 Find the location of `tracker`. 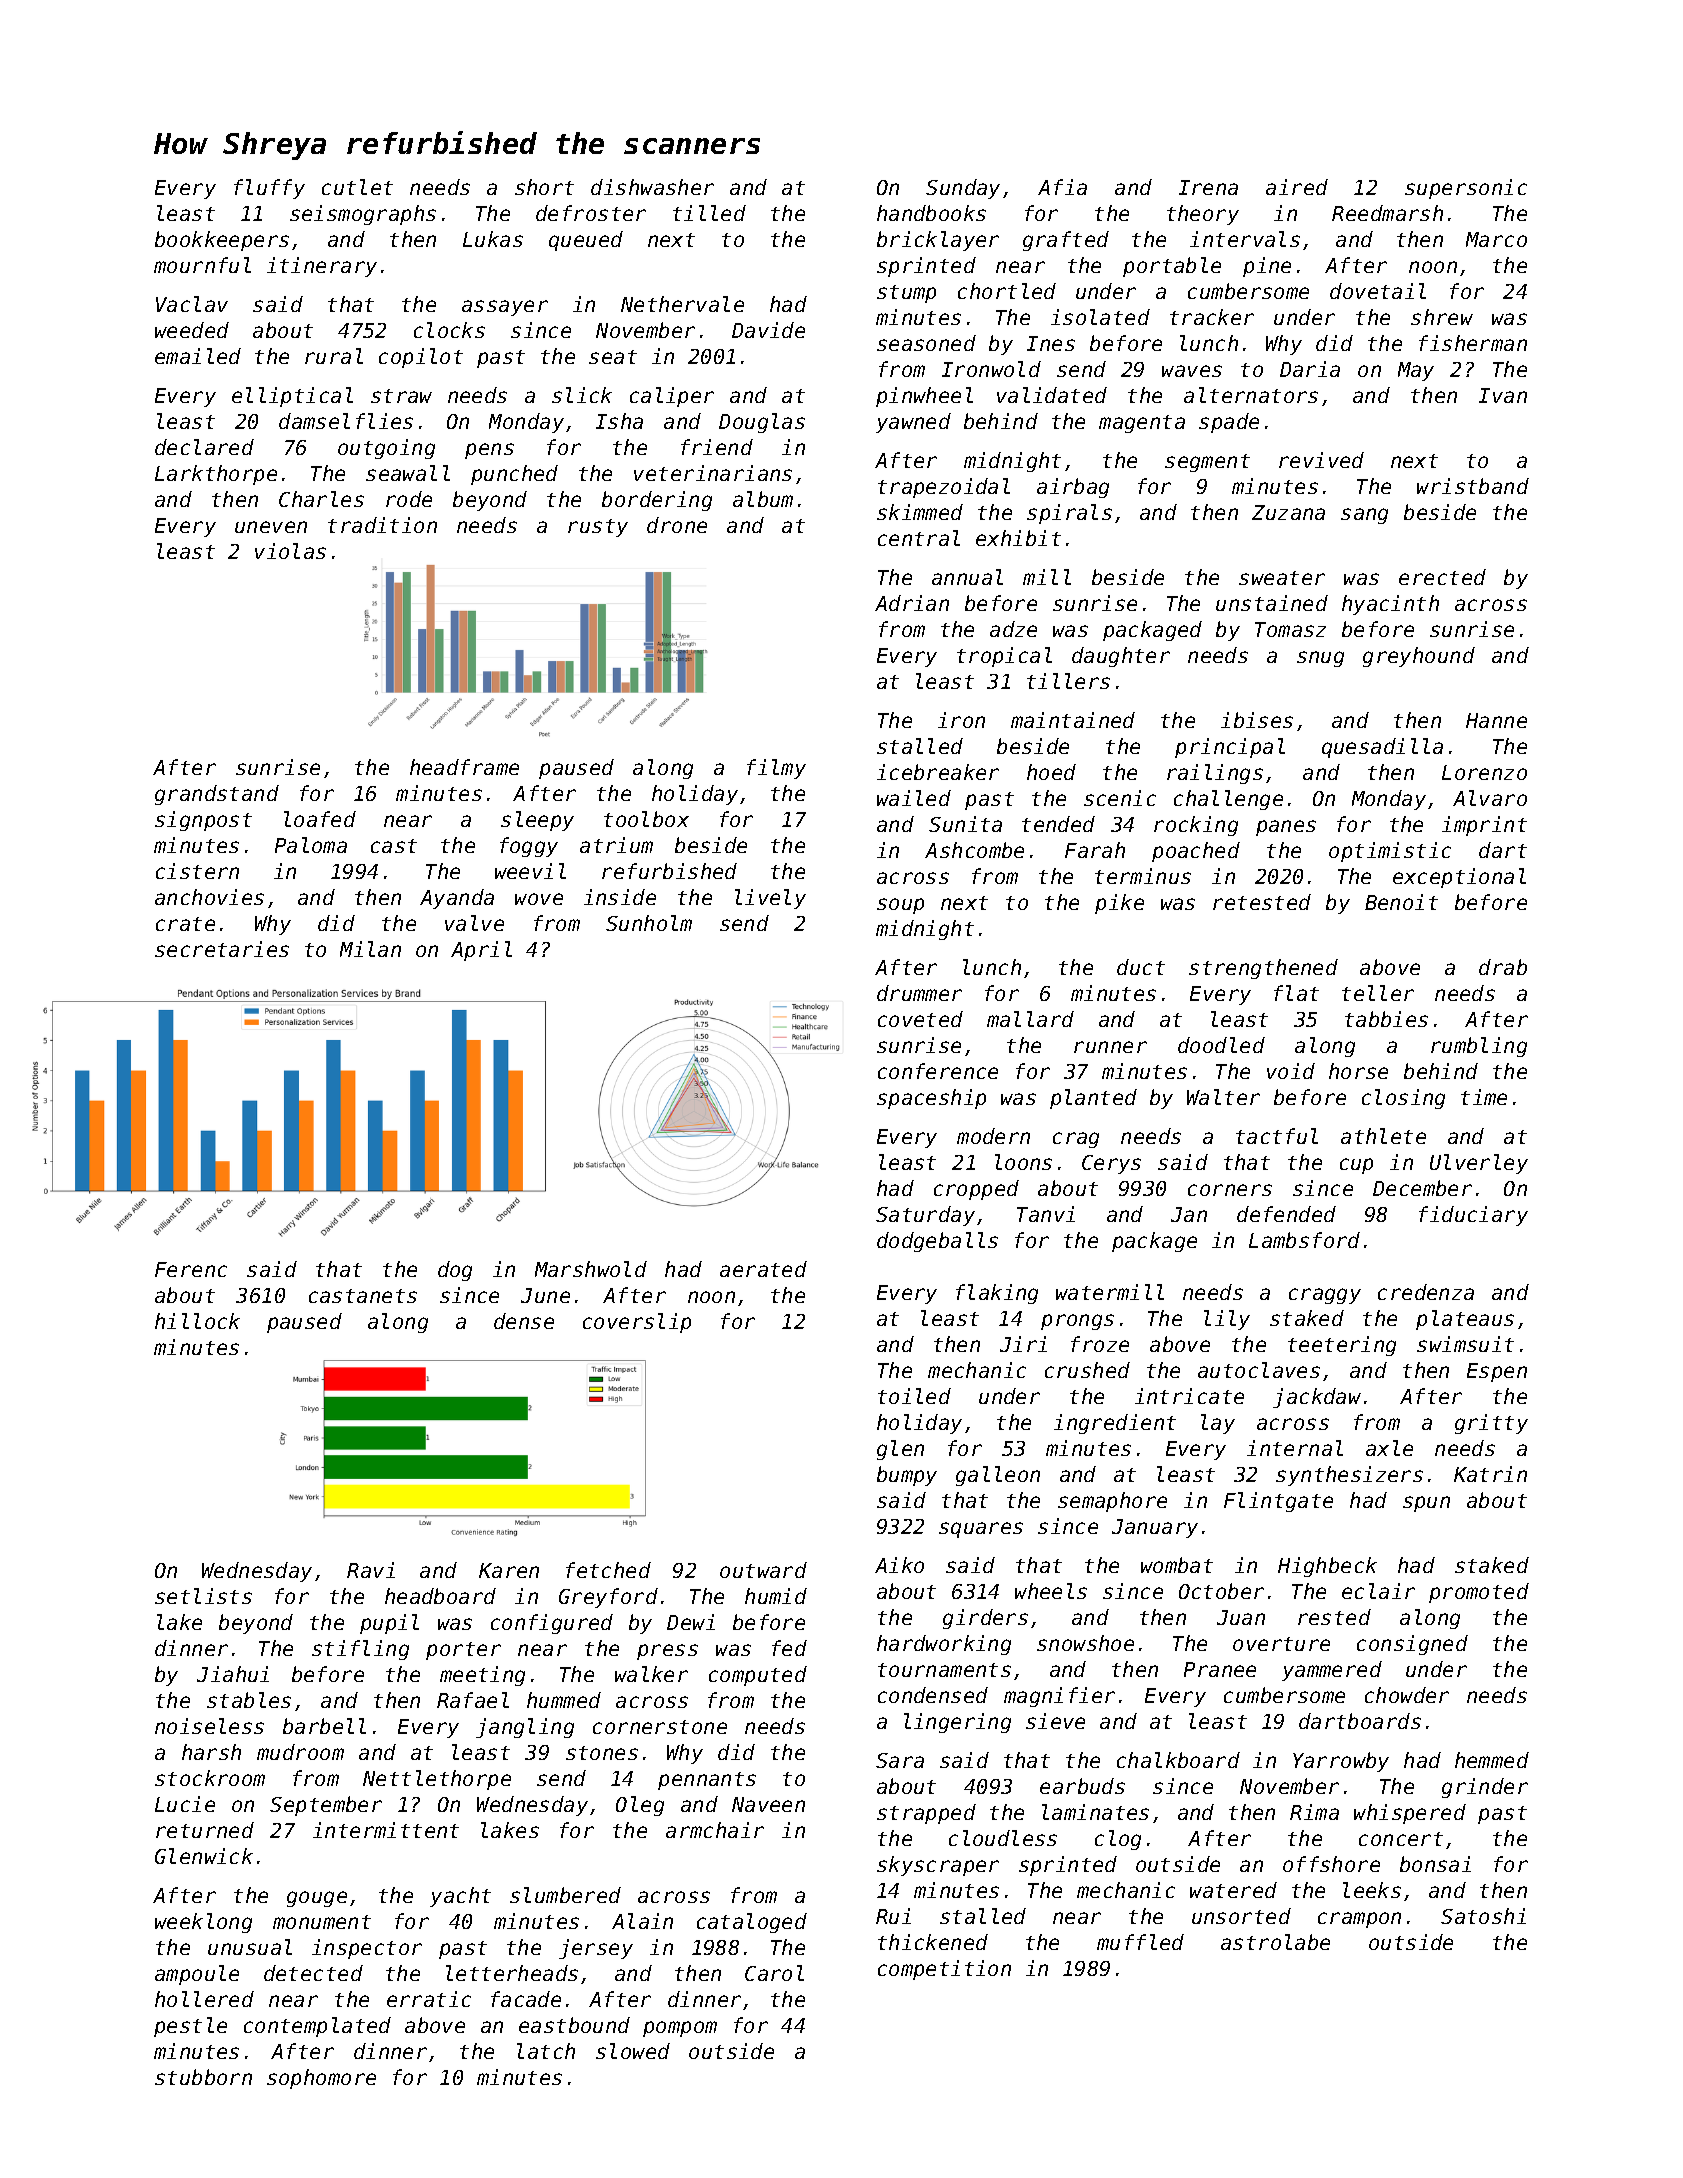

tracker is located at coordinates (1212, 317).
